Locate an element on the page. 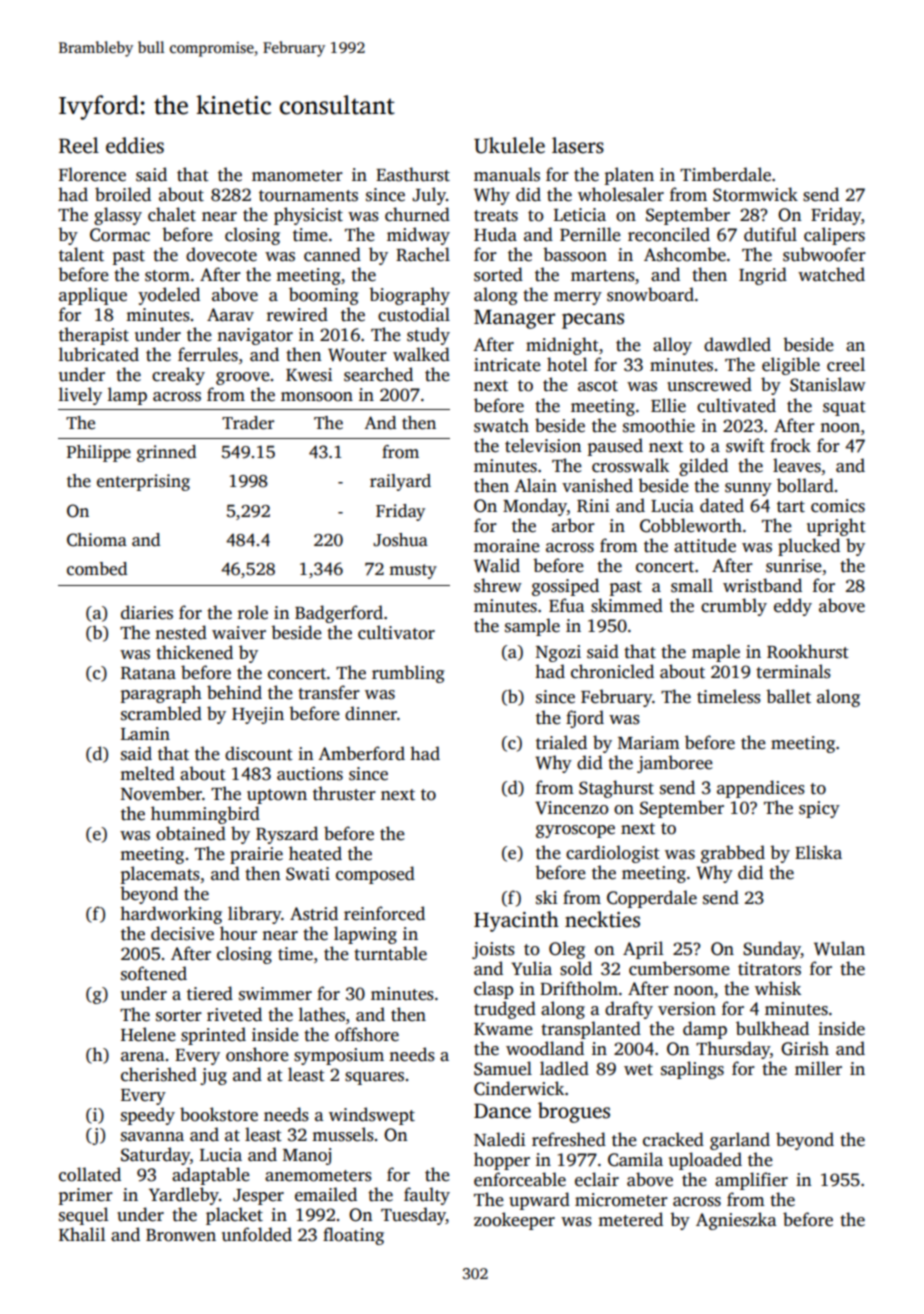 The width and height of the document is (924, 1314). applique is located at coordinates (93, 296).
